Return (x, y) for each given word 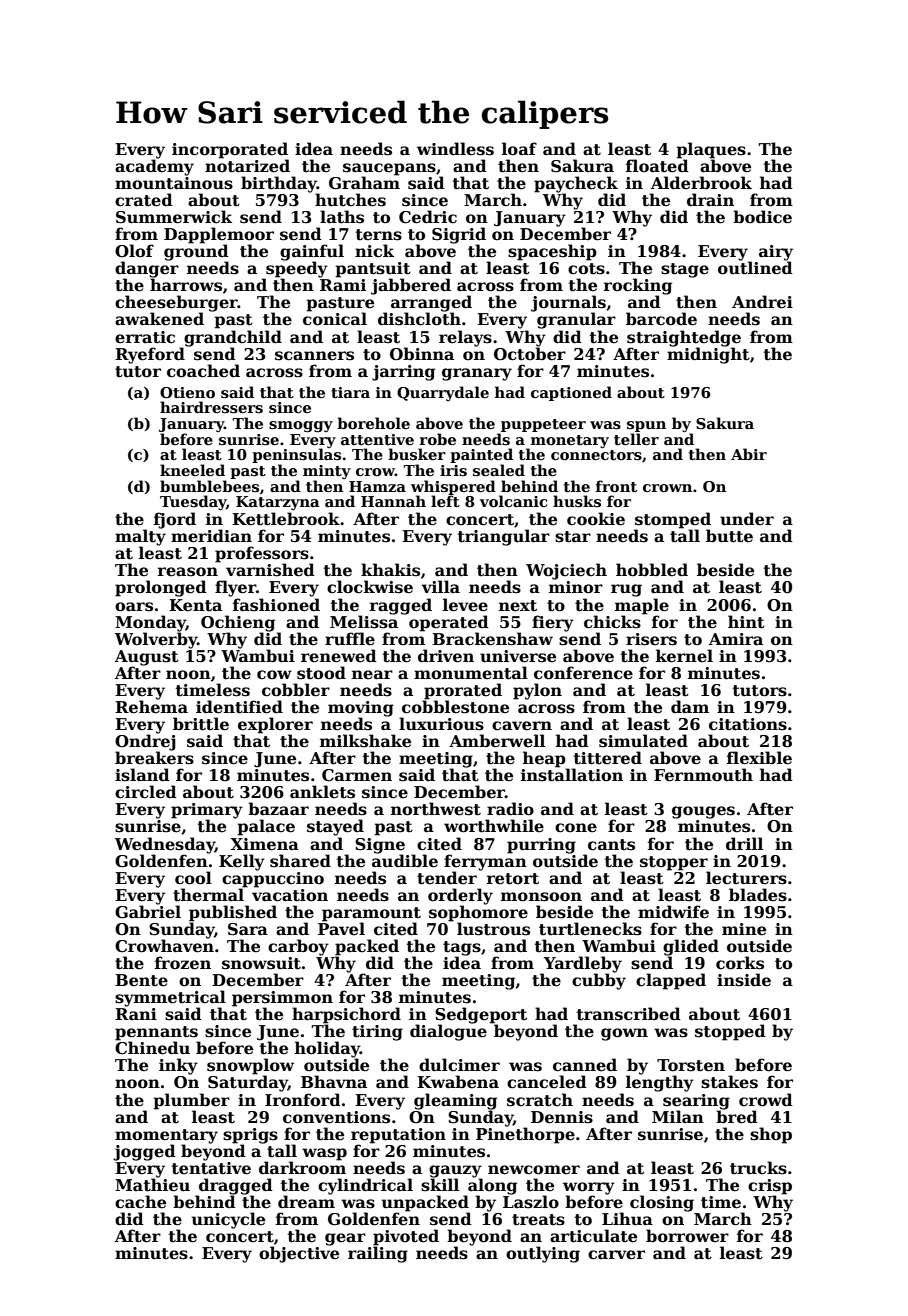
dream (306, 1202)
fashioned (276, 605)
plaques (711, 150)
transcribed (629, 1014)
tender (447, 878)
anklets (322, 792)
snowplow (250, 1066)
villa (440, 586)
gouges (703, 812)
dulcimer (459, 1065)
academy (154, 167)
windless (455, 149)
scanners (314, 356)
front (616, 486)
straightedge (684, 338)
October (530, 354)
